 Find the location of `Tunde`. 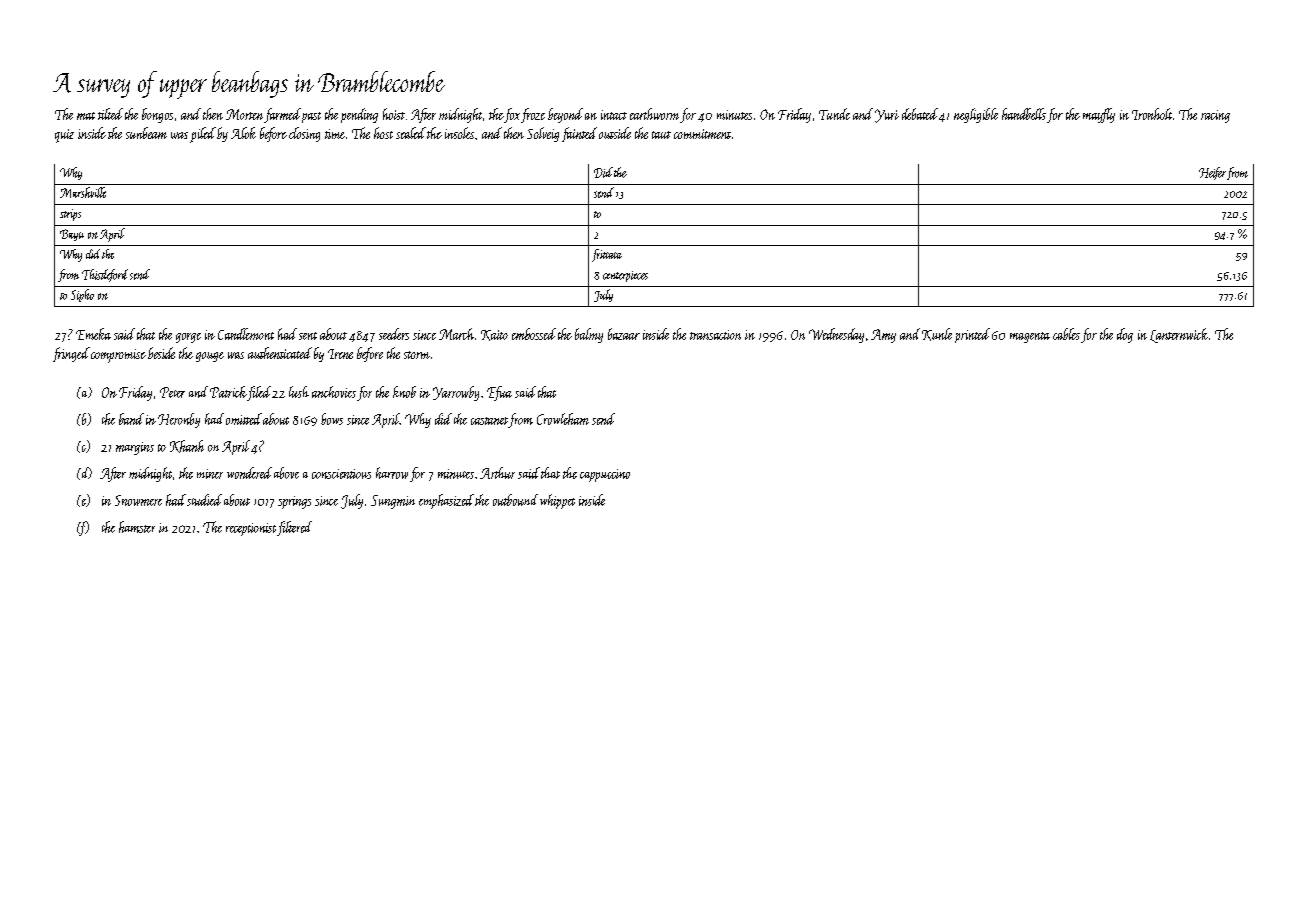

Tunde is located at coordinates (834, 114).
